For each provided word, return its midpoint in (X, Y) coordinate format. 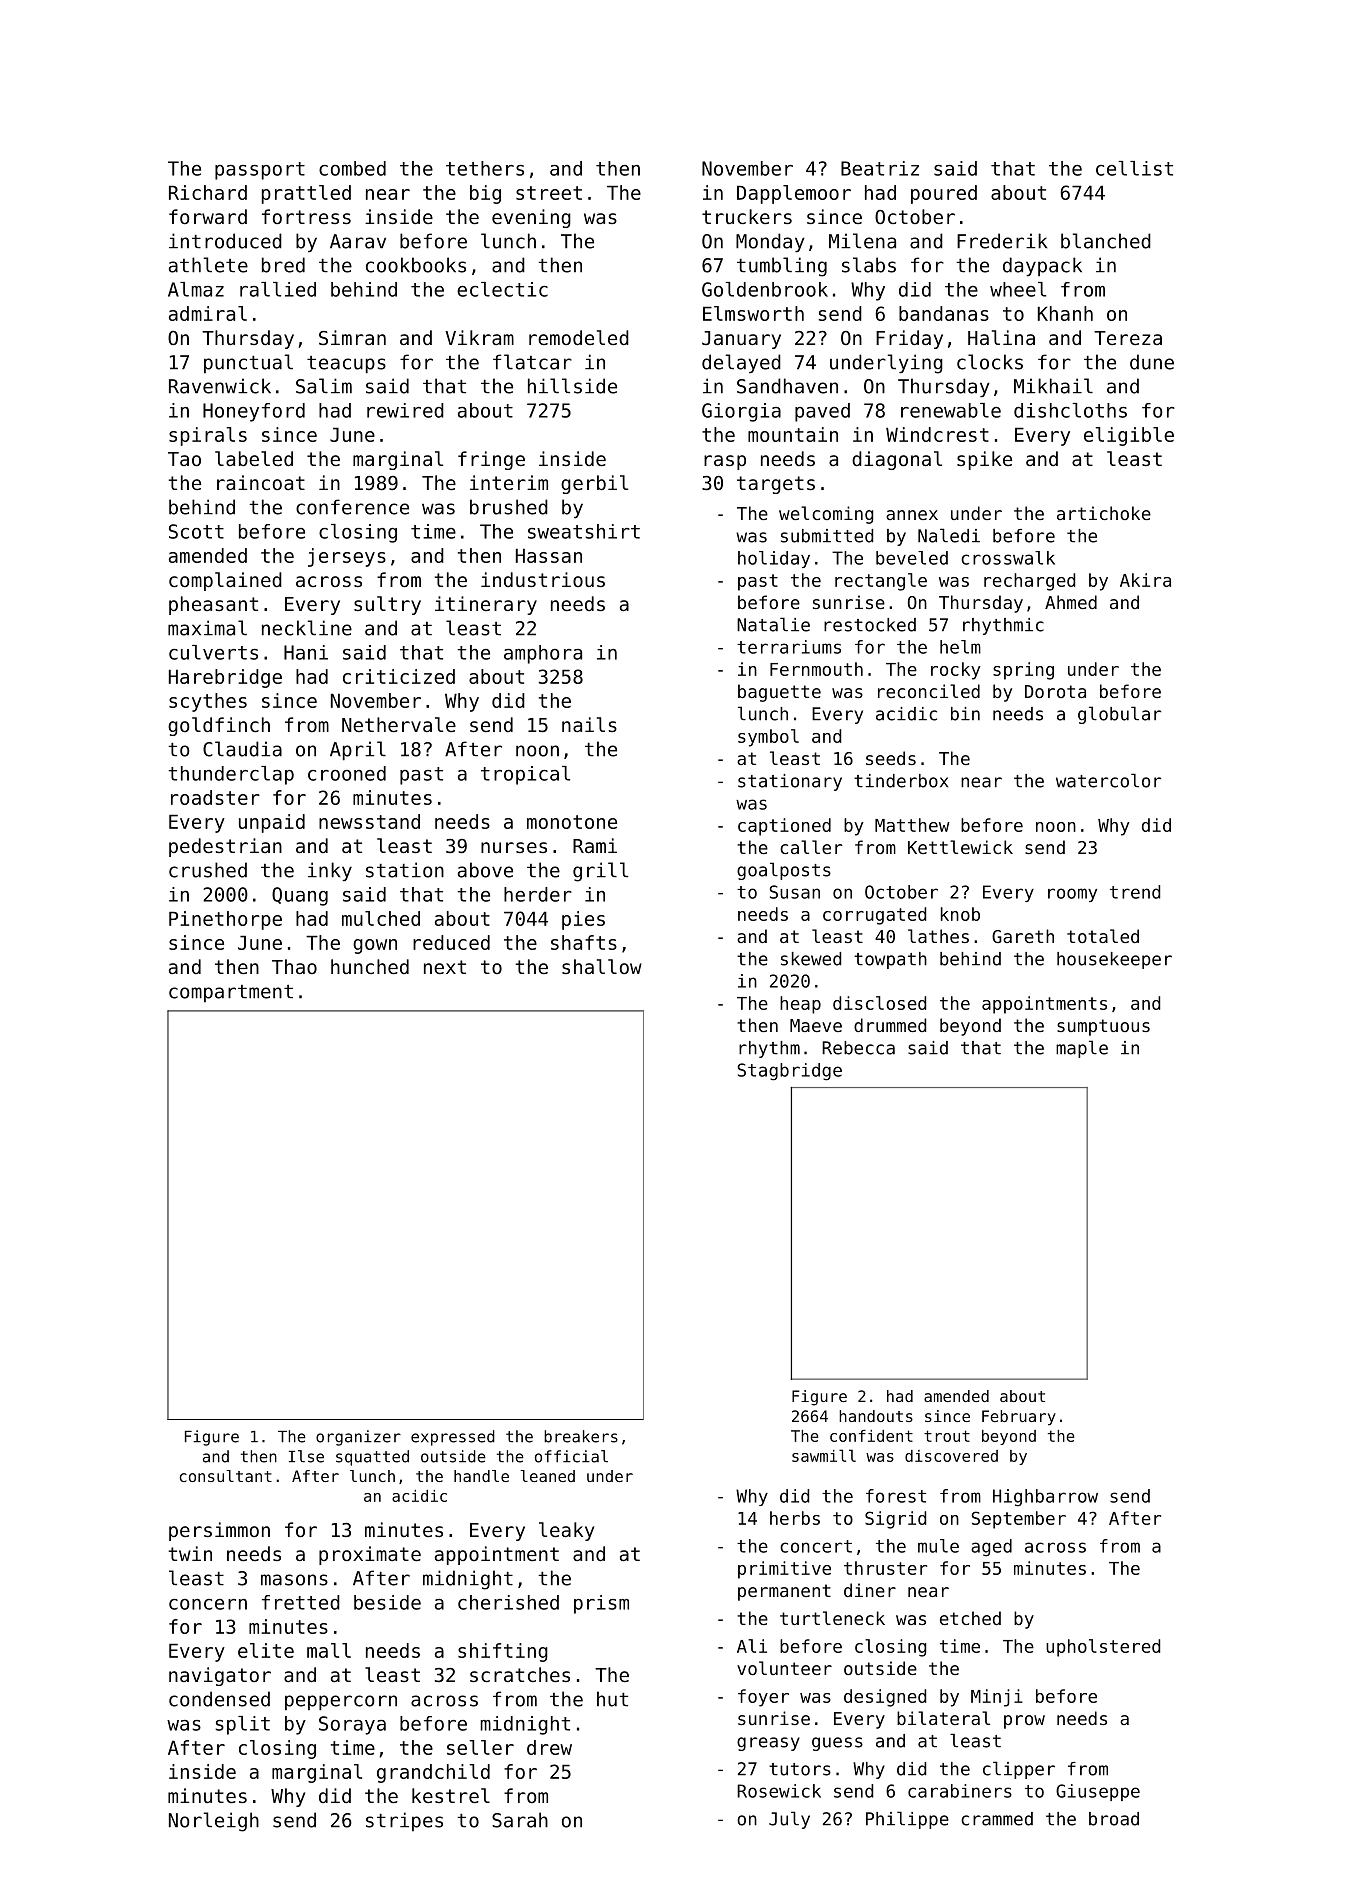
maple (1082, 1049)
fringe (491, 460)
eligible (1129, 436)
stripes (404, 1821)
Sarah (520, 1820)
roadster (215, 797)
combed (352, 168)
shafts (584, 942)
